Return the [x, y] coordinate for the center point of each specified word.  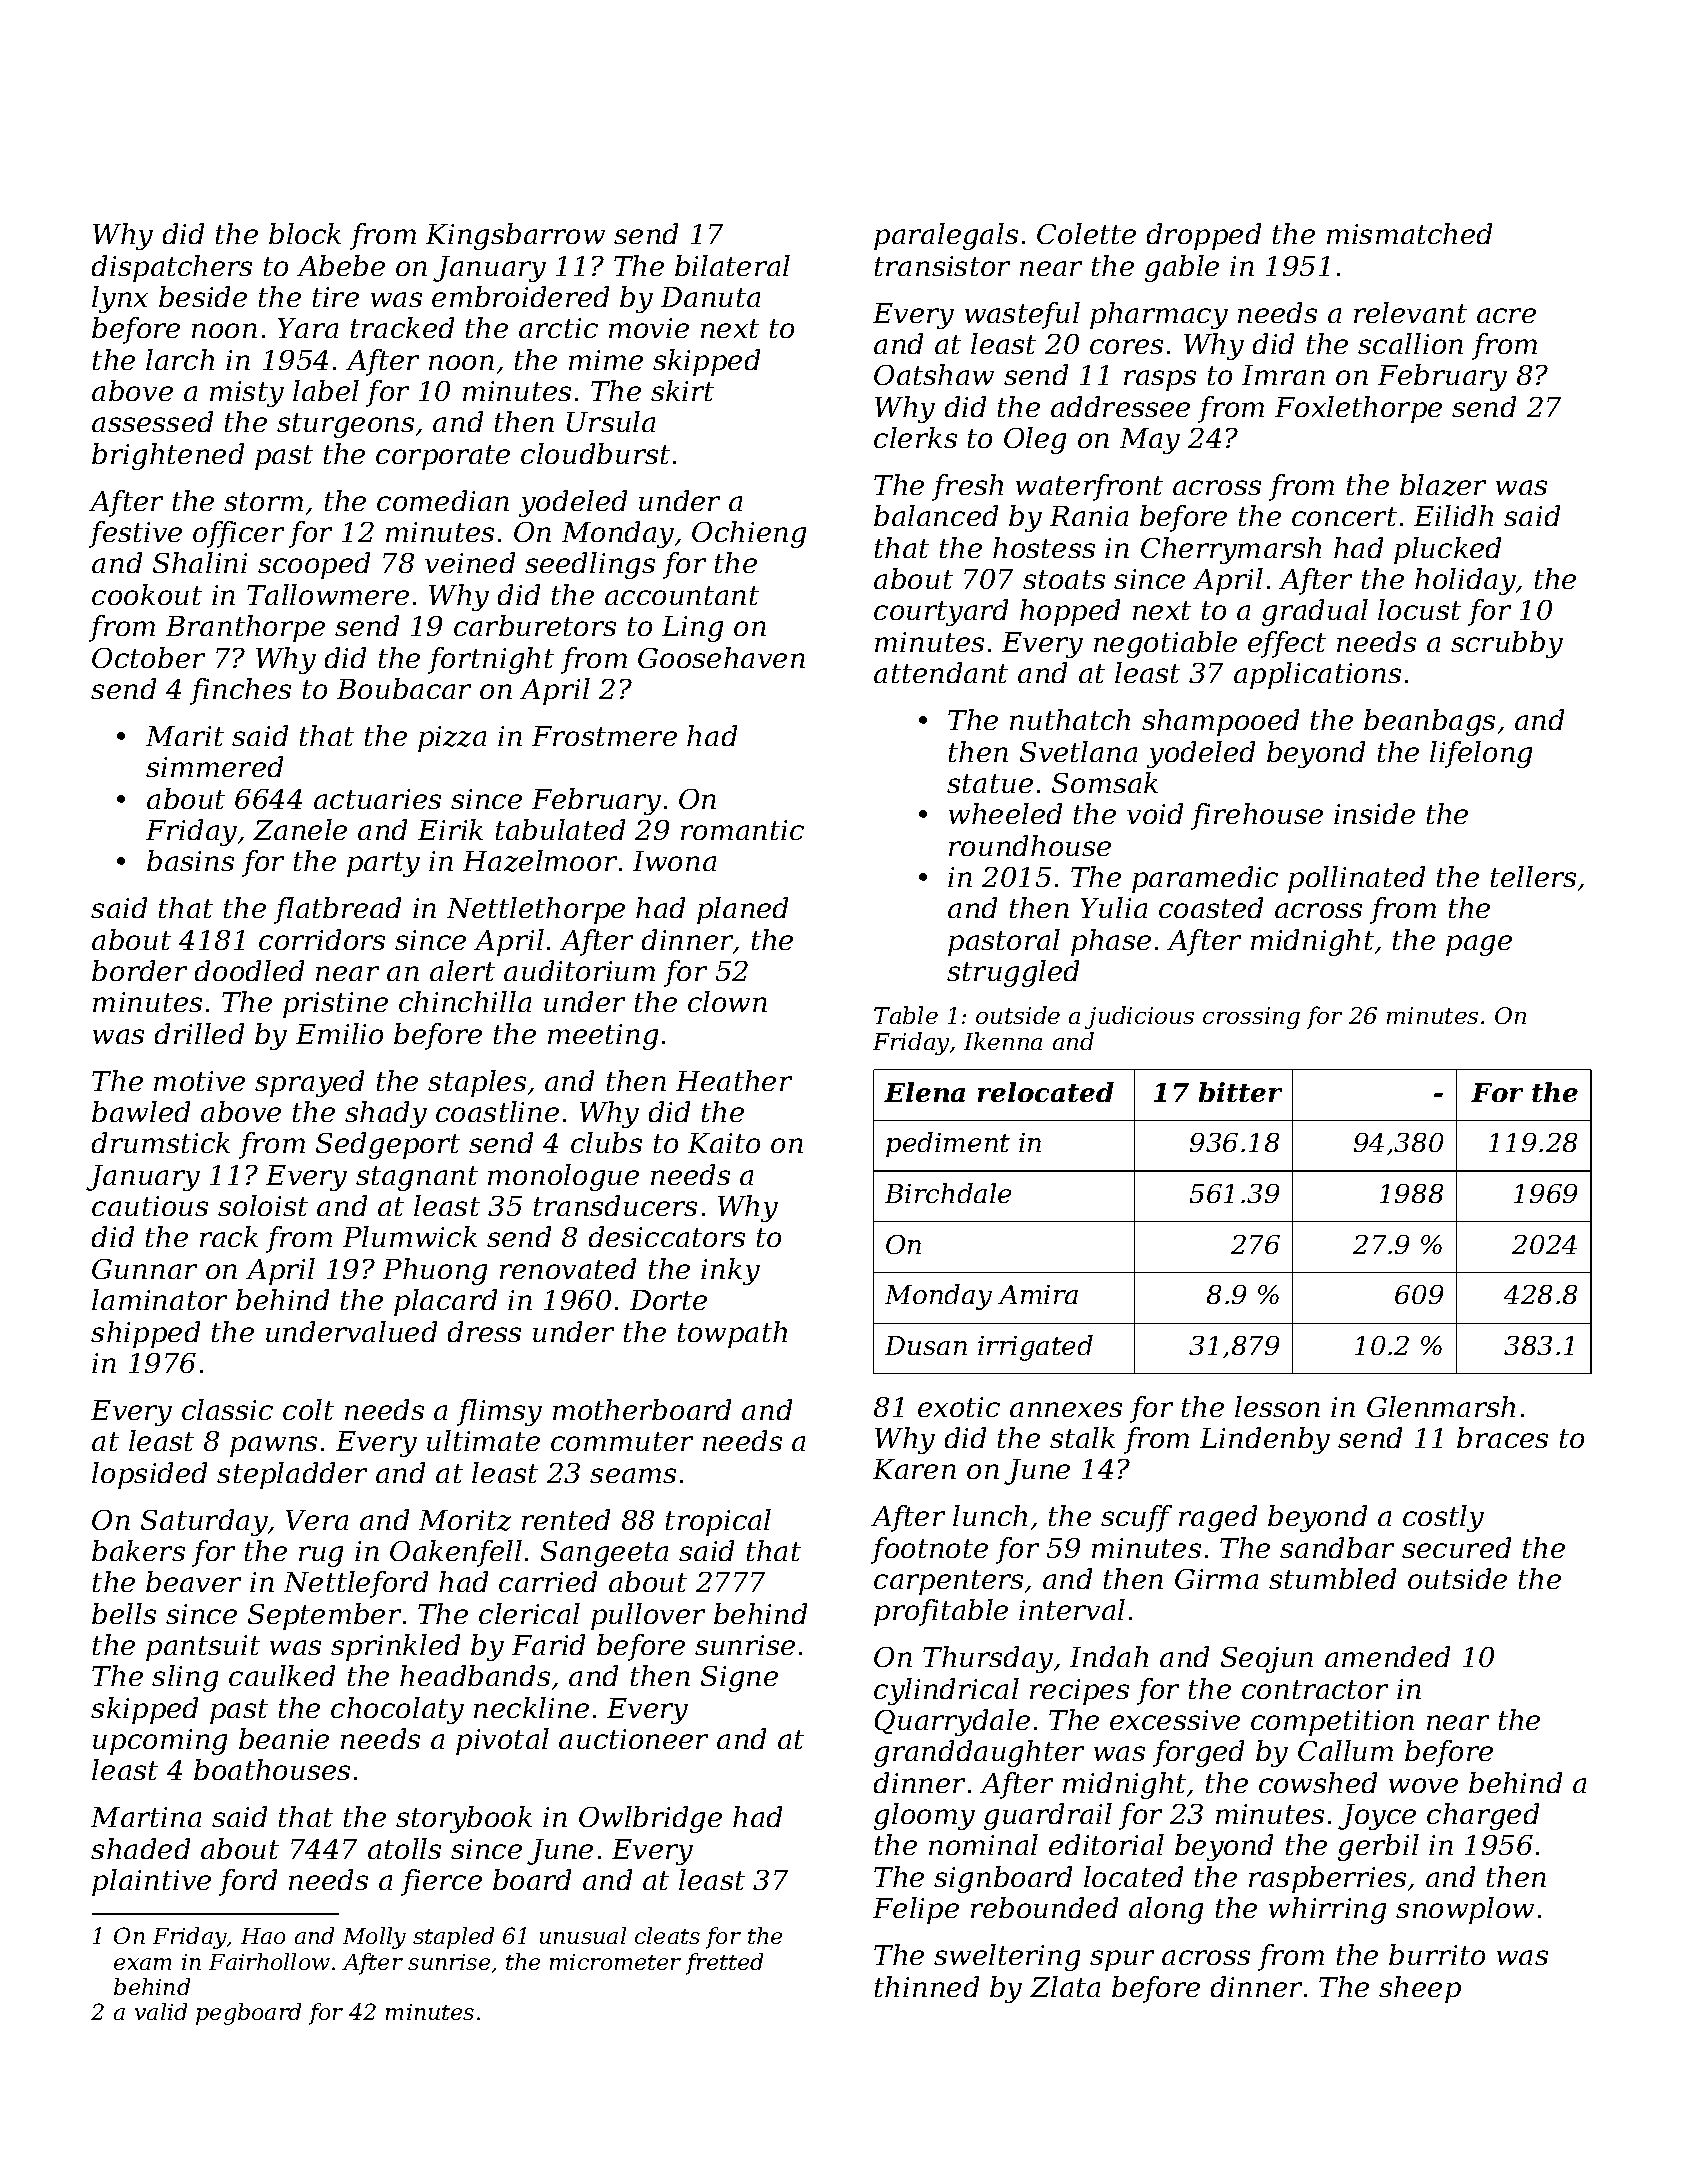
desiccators [667, 1236]
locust [1419, 609]
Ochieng [749, 534]
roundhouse [1030, 845]
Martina [146, 1817]
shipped [145, 1334]
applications [1317, 675]
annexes [1066, 1409]
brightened [168, 456]
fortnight [491, 660]
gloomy [924, 1816]
